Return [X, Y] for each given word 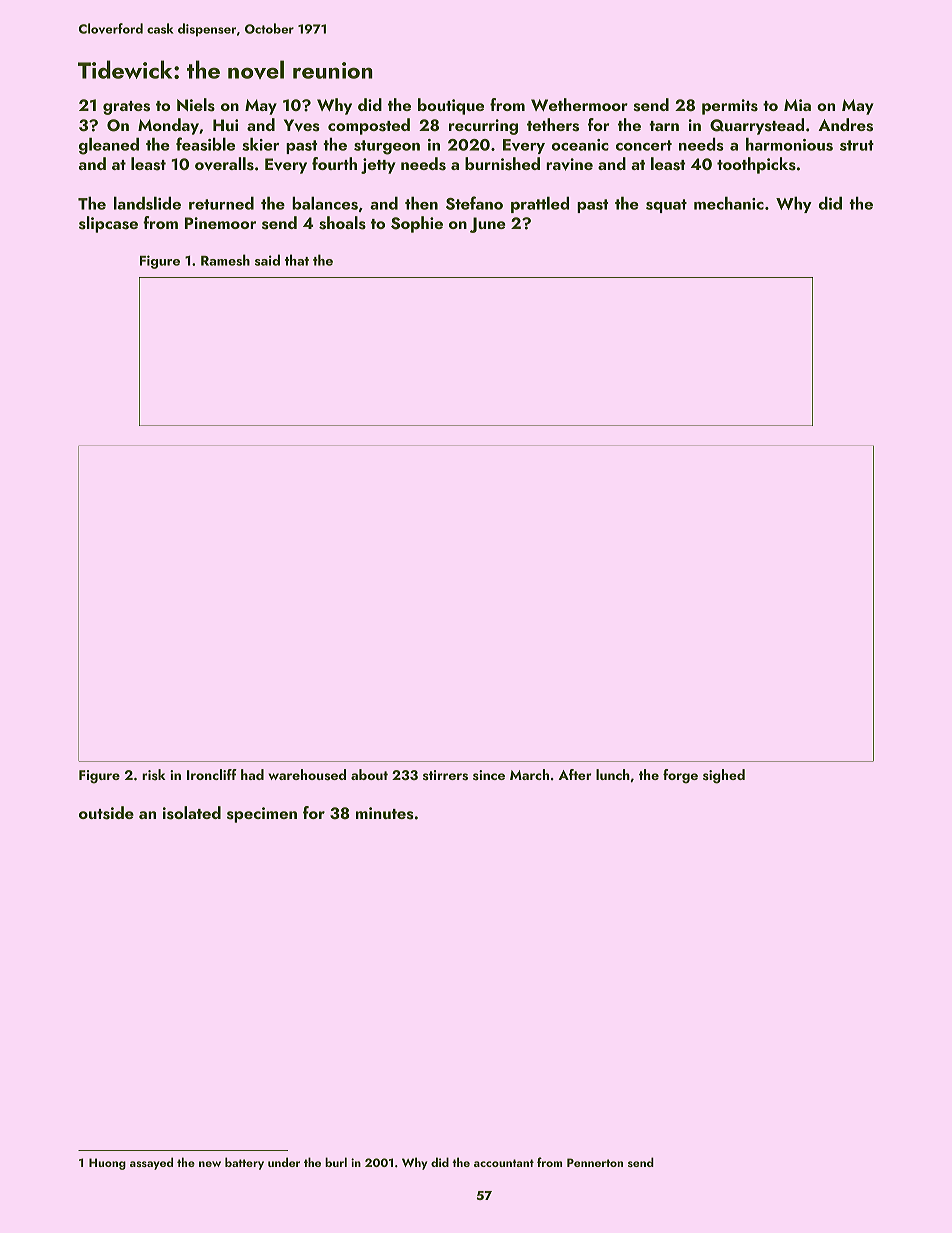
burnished [502, 164]
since [489, 775]
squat [666, 206]
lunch [613, 774]
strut [857, 145]
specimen [262, 815]
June [488, 225]
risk [154, 774]
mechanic [729, 203]
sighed [724, 776]
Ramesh [225, 260]
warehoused [307, 775]
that [297, 260]
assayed [151, 1163]
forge [680, 776]
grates [126, 108]
